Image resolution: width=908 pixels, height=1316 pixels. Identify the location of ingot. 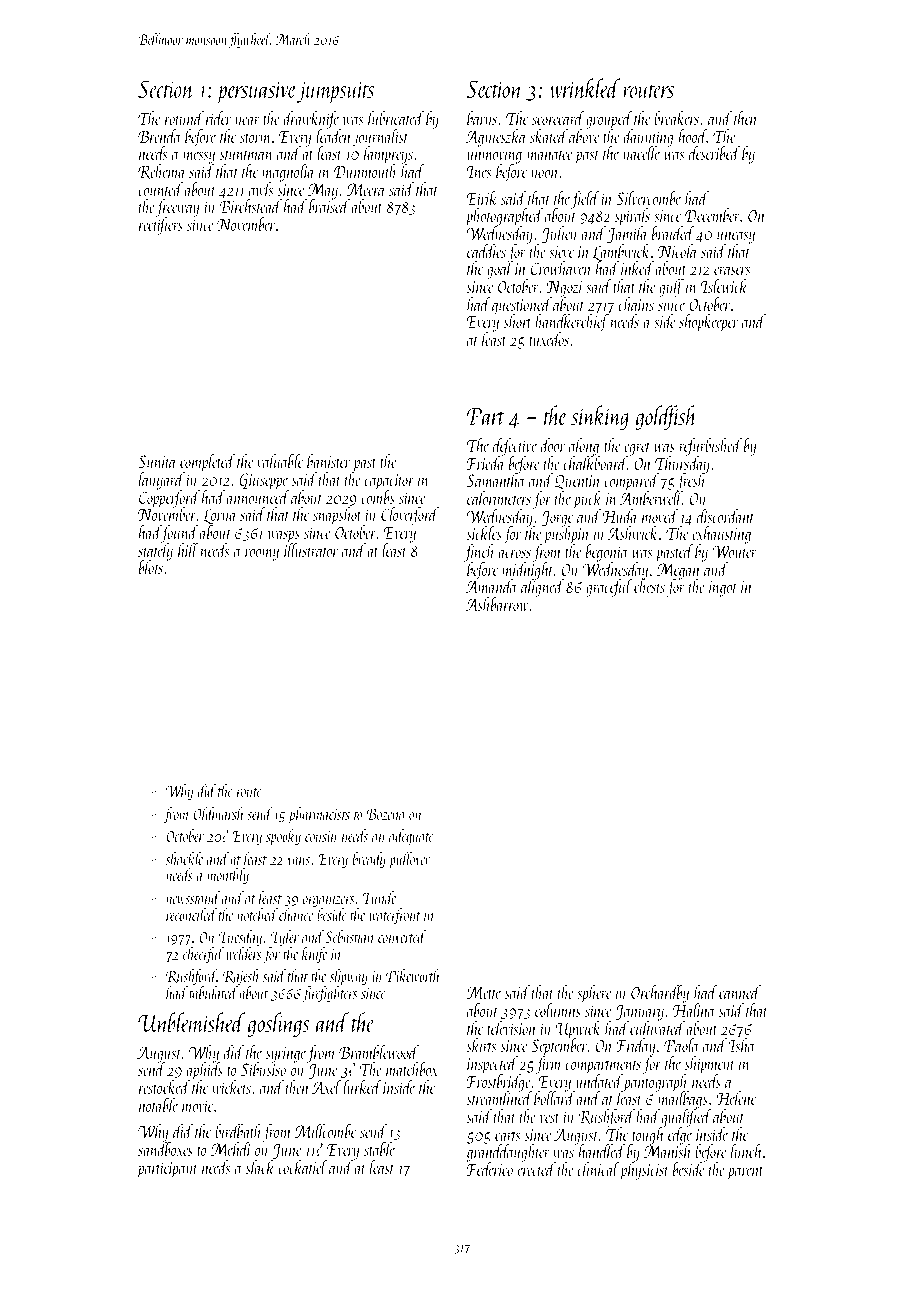
(723, 589).
